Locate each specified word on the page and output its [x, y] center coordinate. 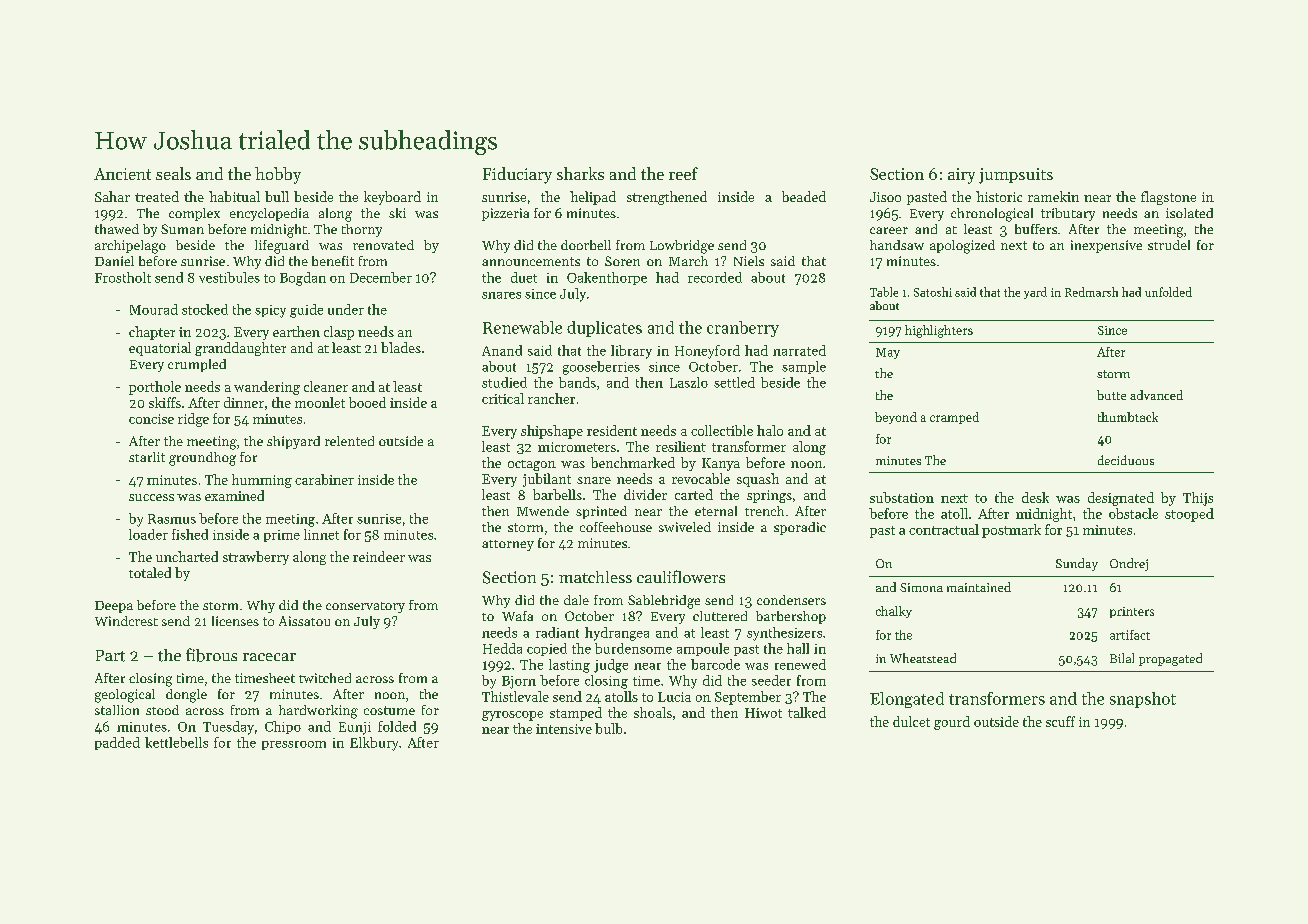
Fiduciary [517, 175]
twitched [325, 678]
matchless [595, 577]
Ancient [122, 174]
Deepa [114, 607]
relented [349, 441]
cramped [954, 418]
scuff [1060, 721]
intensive [564, 729]
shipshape [552, 432]
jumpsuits [1016, 176]
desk [1035, 497]
